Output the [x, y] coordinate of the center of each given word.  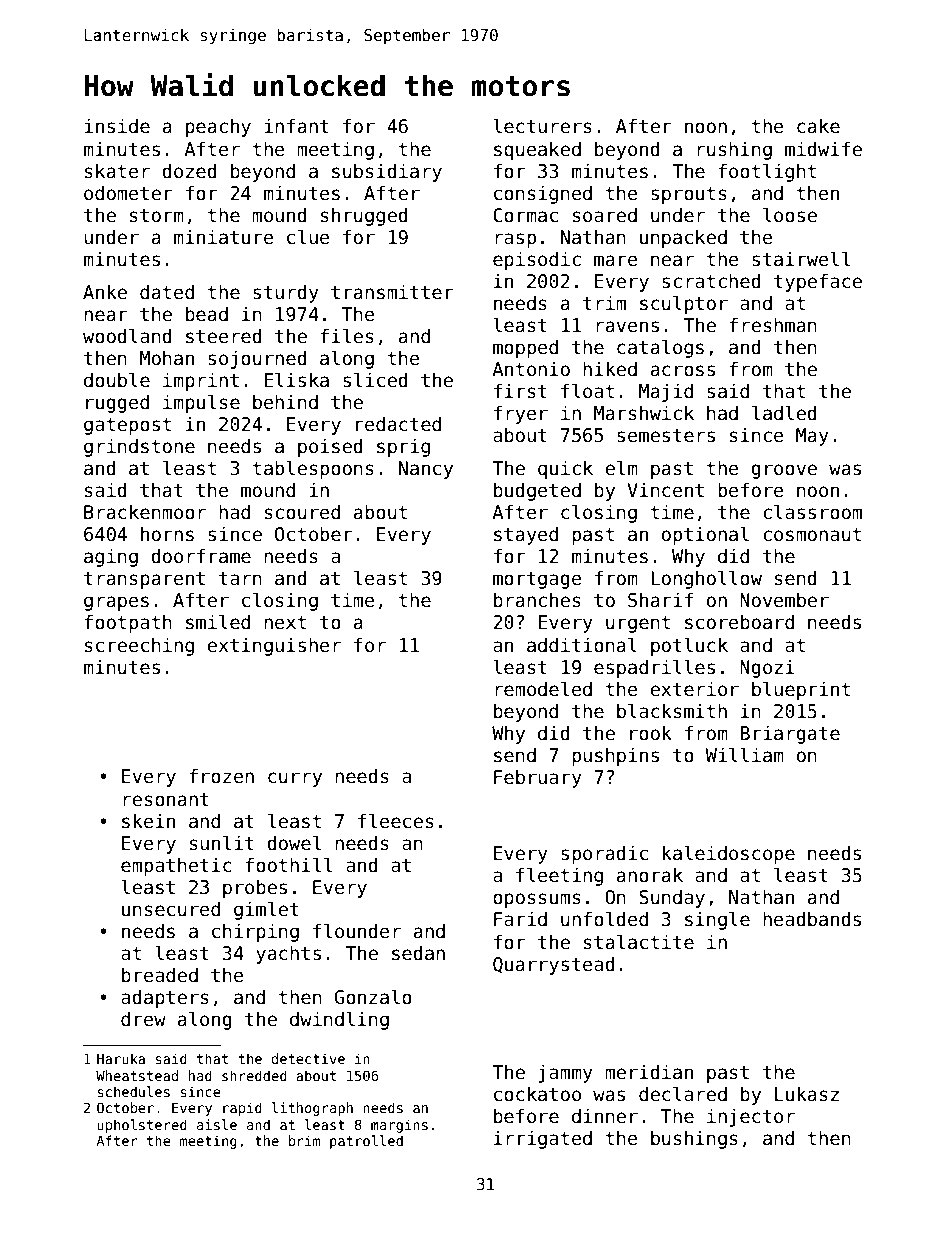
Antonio [531, 369]
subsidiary [387, 172]
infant [296, 126]
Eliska [296, 380]
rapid [242, 1109]
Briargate [790, 734]
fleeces [396, 821]
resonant [166, 800]
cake [818, 126]
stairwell [801, 259]
